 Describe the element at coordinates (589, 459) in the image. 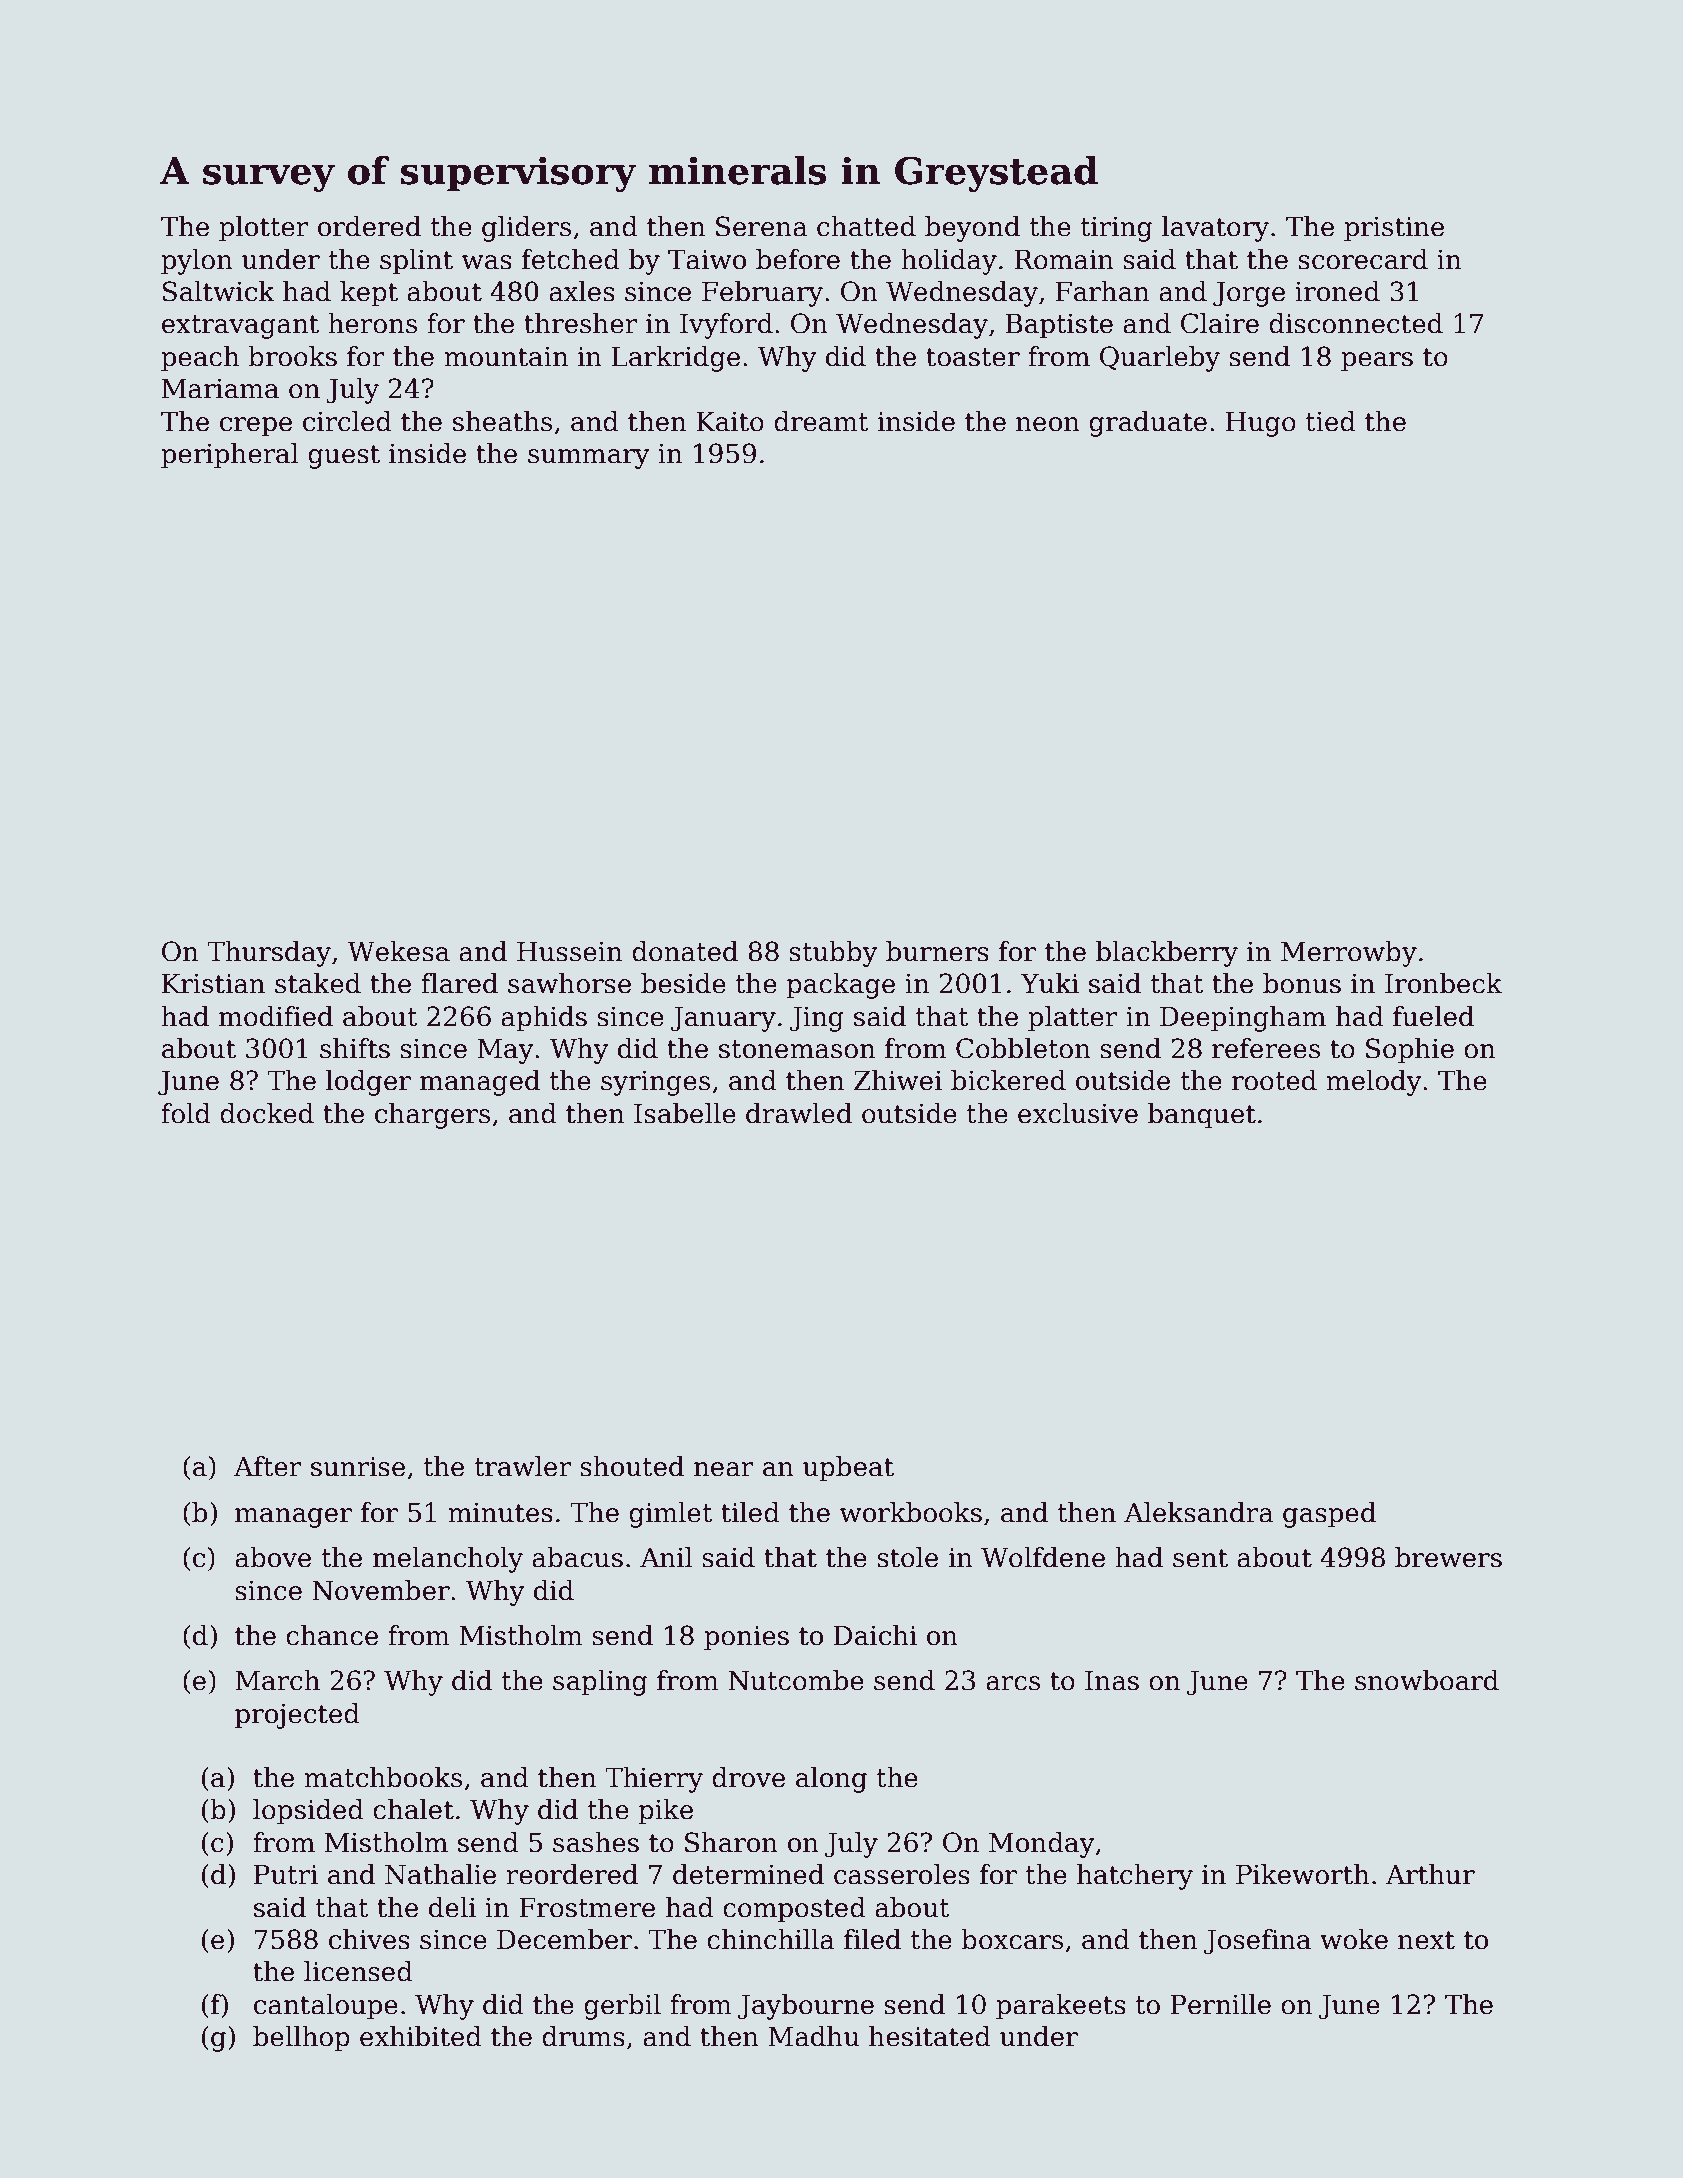

I see `summary` at that location.
